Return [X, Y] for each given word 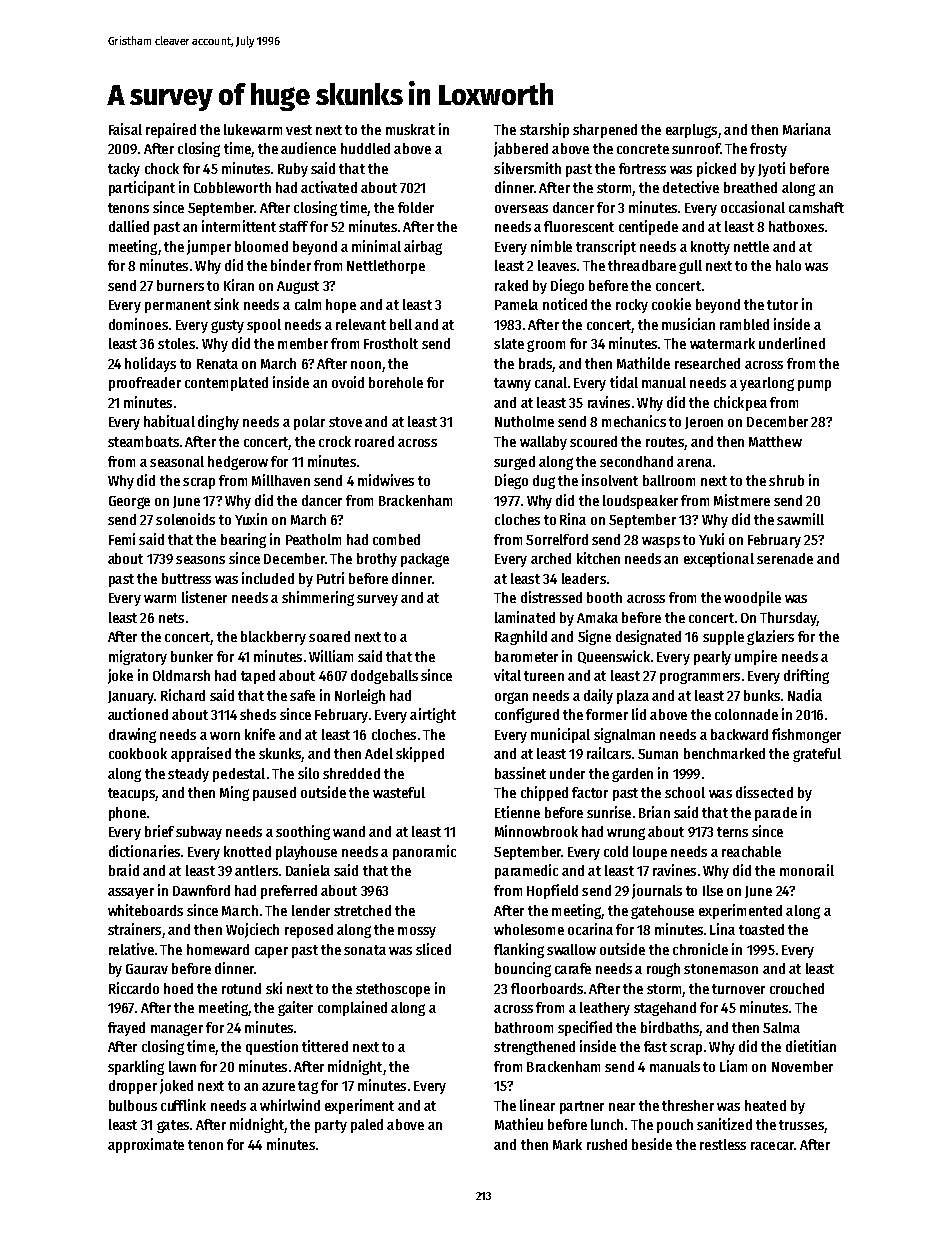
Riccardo [134, 988]
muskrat [410, 129]
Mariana [807, 129]
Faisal [125, 129]
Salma [781, 1027]
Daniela [308, 870]
